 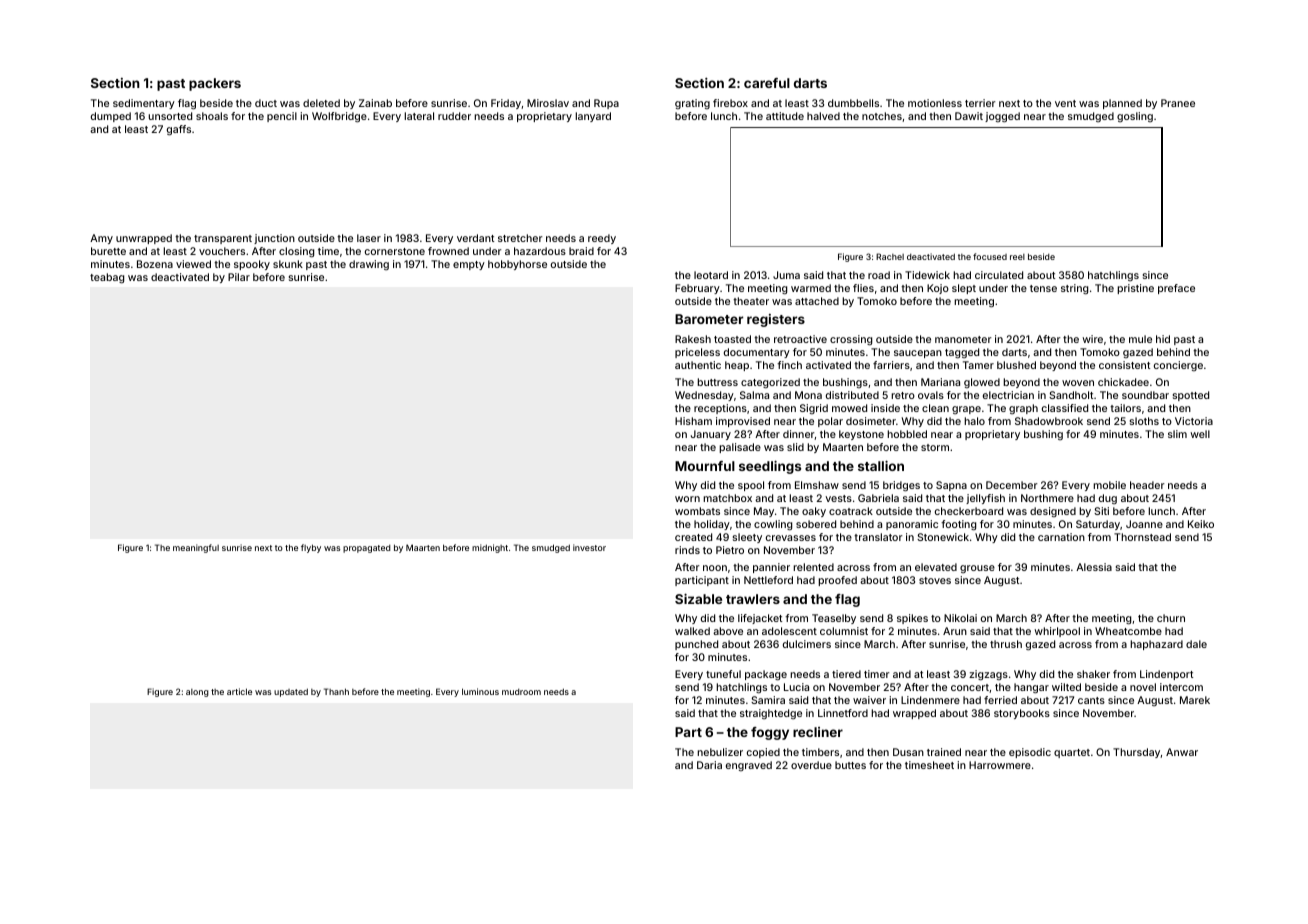 What do you see at coordinates (475, 238) in the document?
I see `verdant` at bounding box center [475, 238].
